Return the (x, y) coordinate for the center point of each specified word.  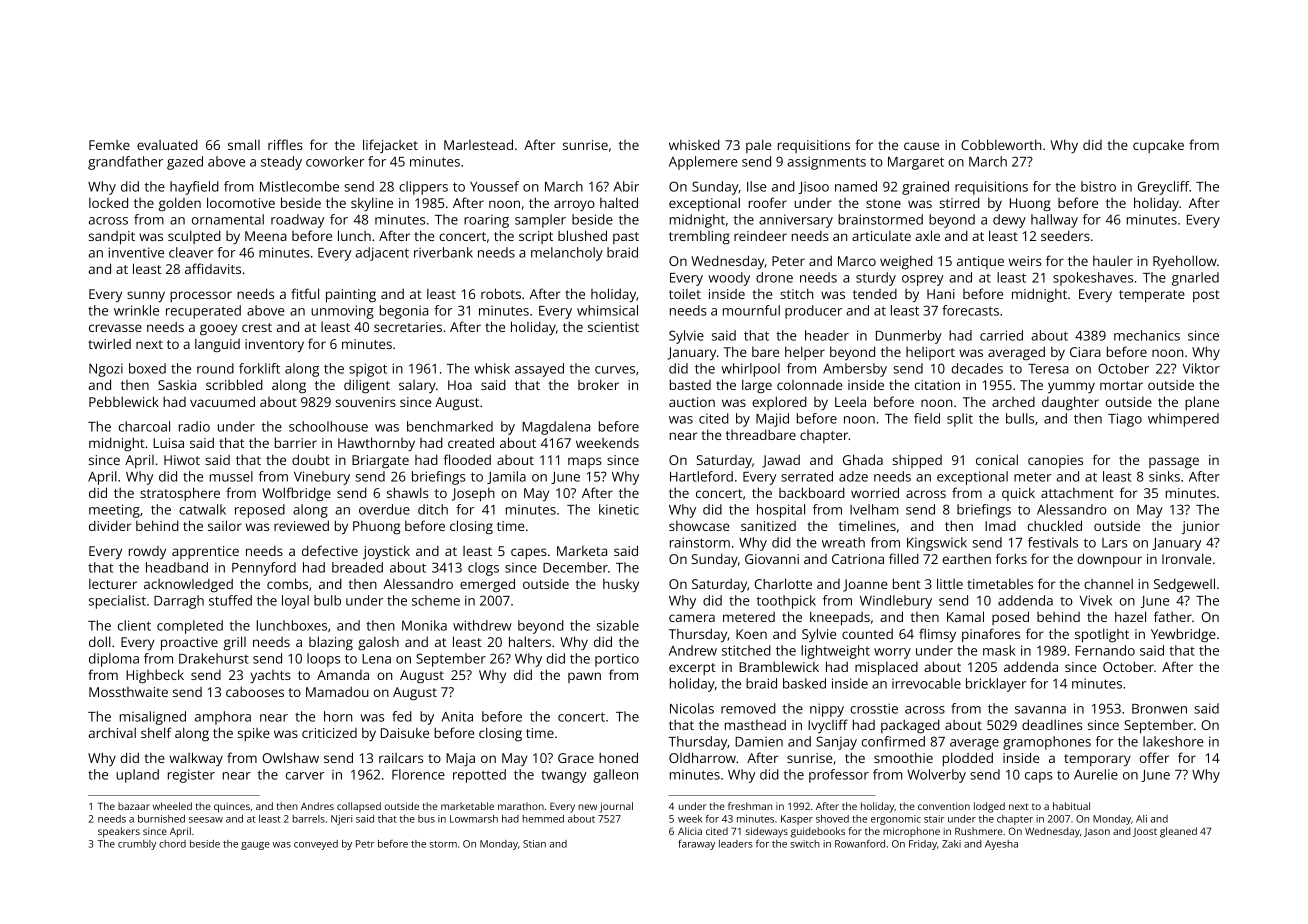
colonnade (810, 384)
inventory (274, 346)
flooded (467, 459)
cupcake (1158, 146)
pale (759, 146)
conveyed (316, 845)
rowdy (147, 553)
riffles (285, 144)
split (960, 420)
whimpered (1183, 420)
